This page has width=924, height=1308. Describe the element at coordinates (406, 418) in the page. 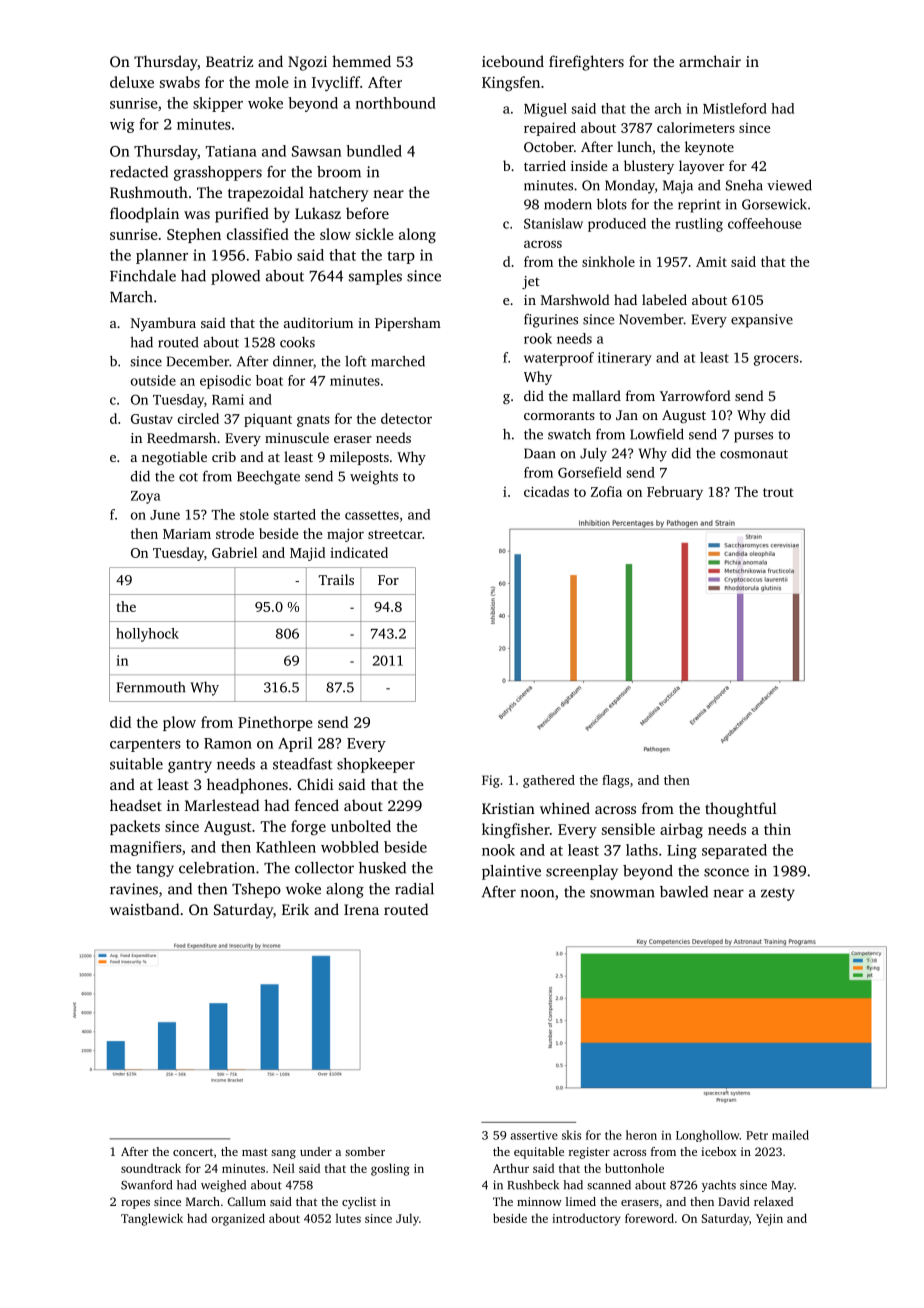

I see `detector` at that location.
